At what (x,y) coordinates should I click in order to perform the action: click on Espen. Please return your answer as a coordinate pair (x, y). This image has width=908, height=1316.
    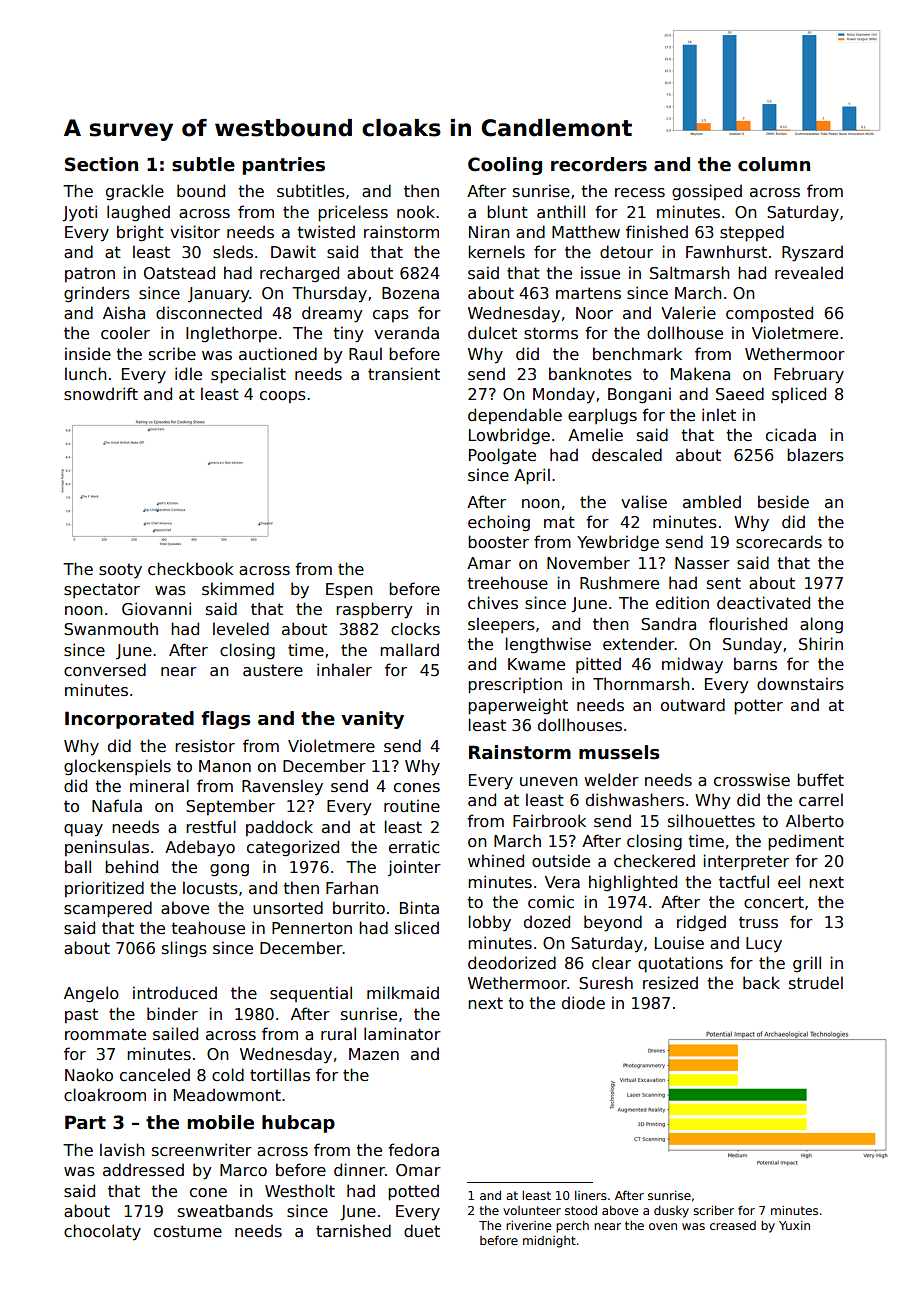
    Looking at the image, I should click on (349, 591).
